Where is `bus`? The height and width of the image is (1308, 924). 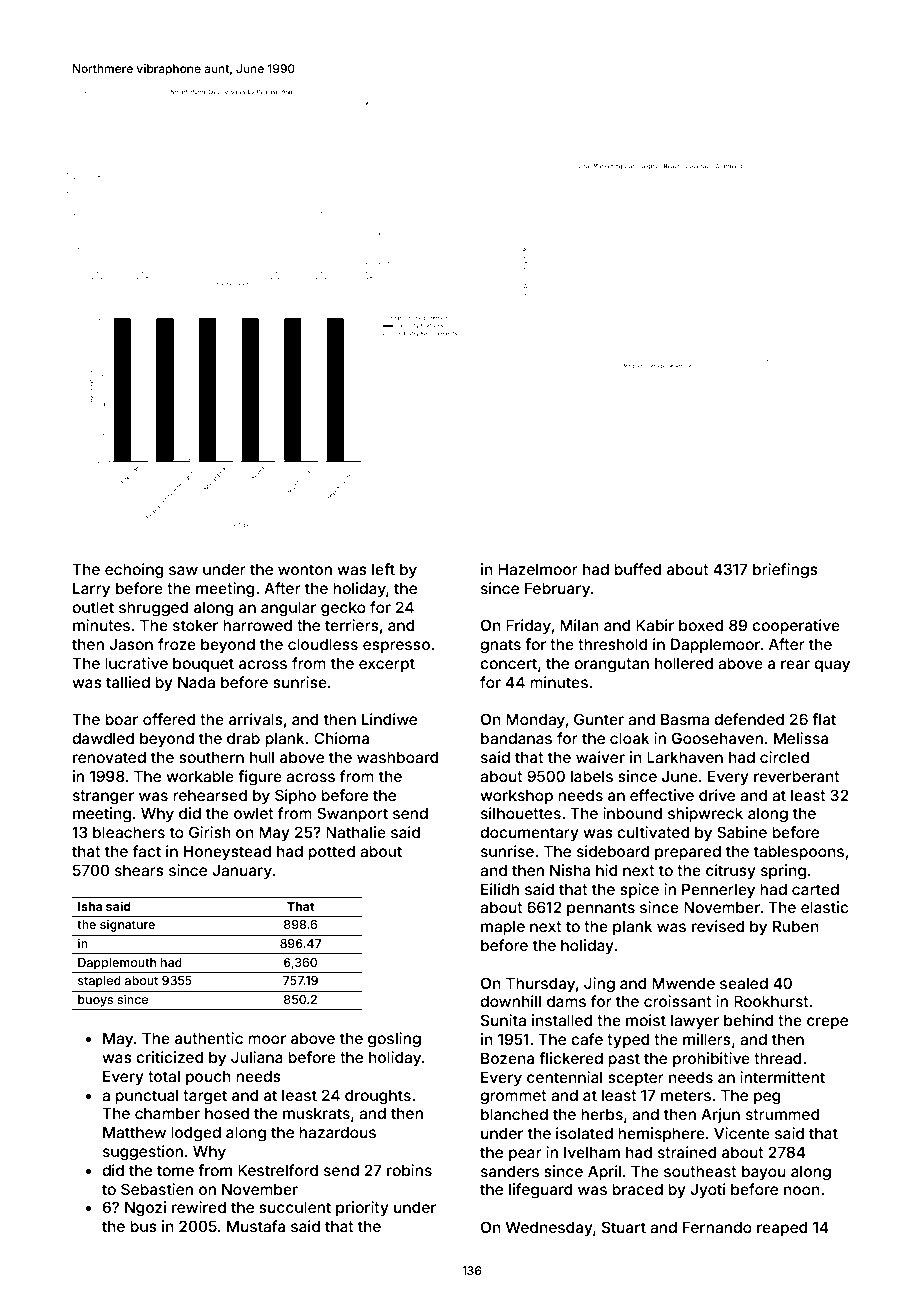 bus is located at coordinates (143, 1226).
